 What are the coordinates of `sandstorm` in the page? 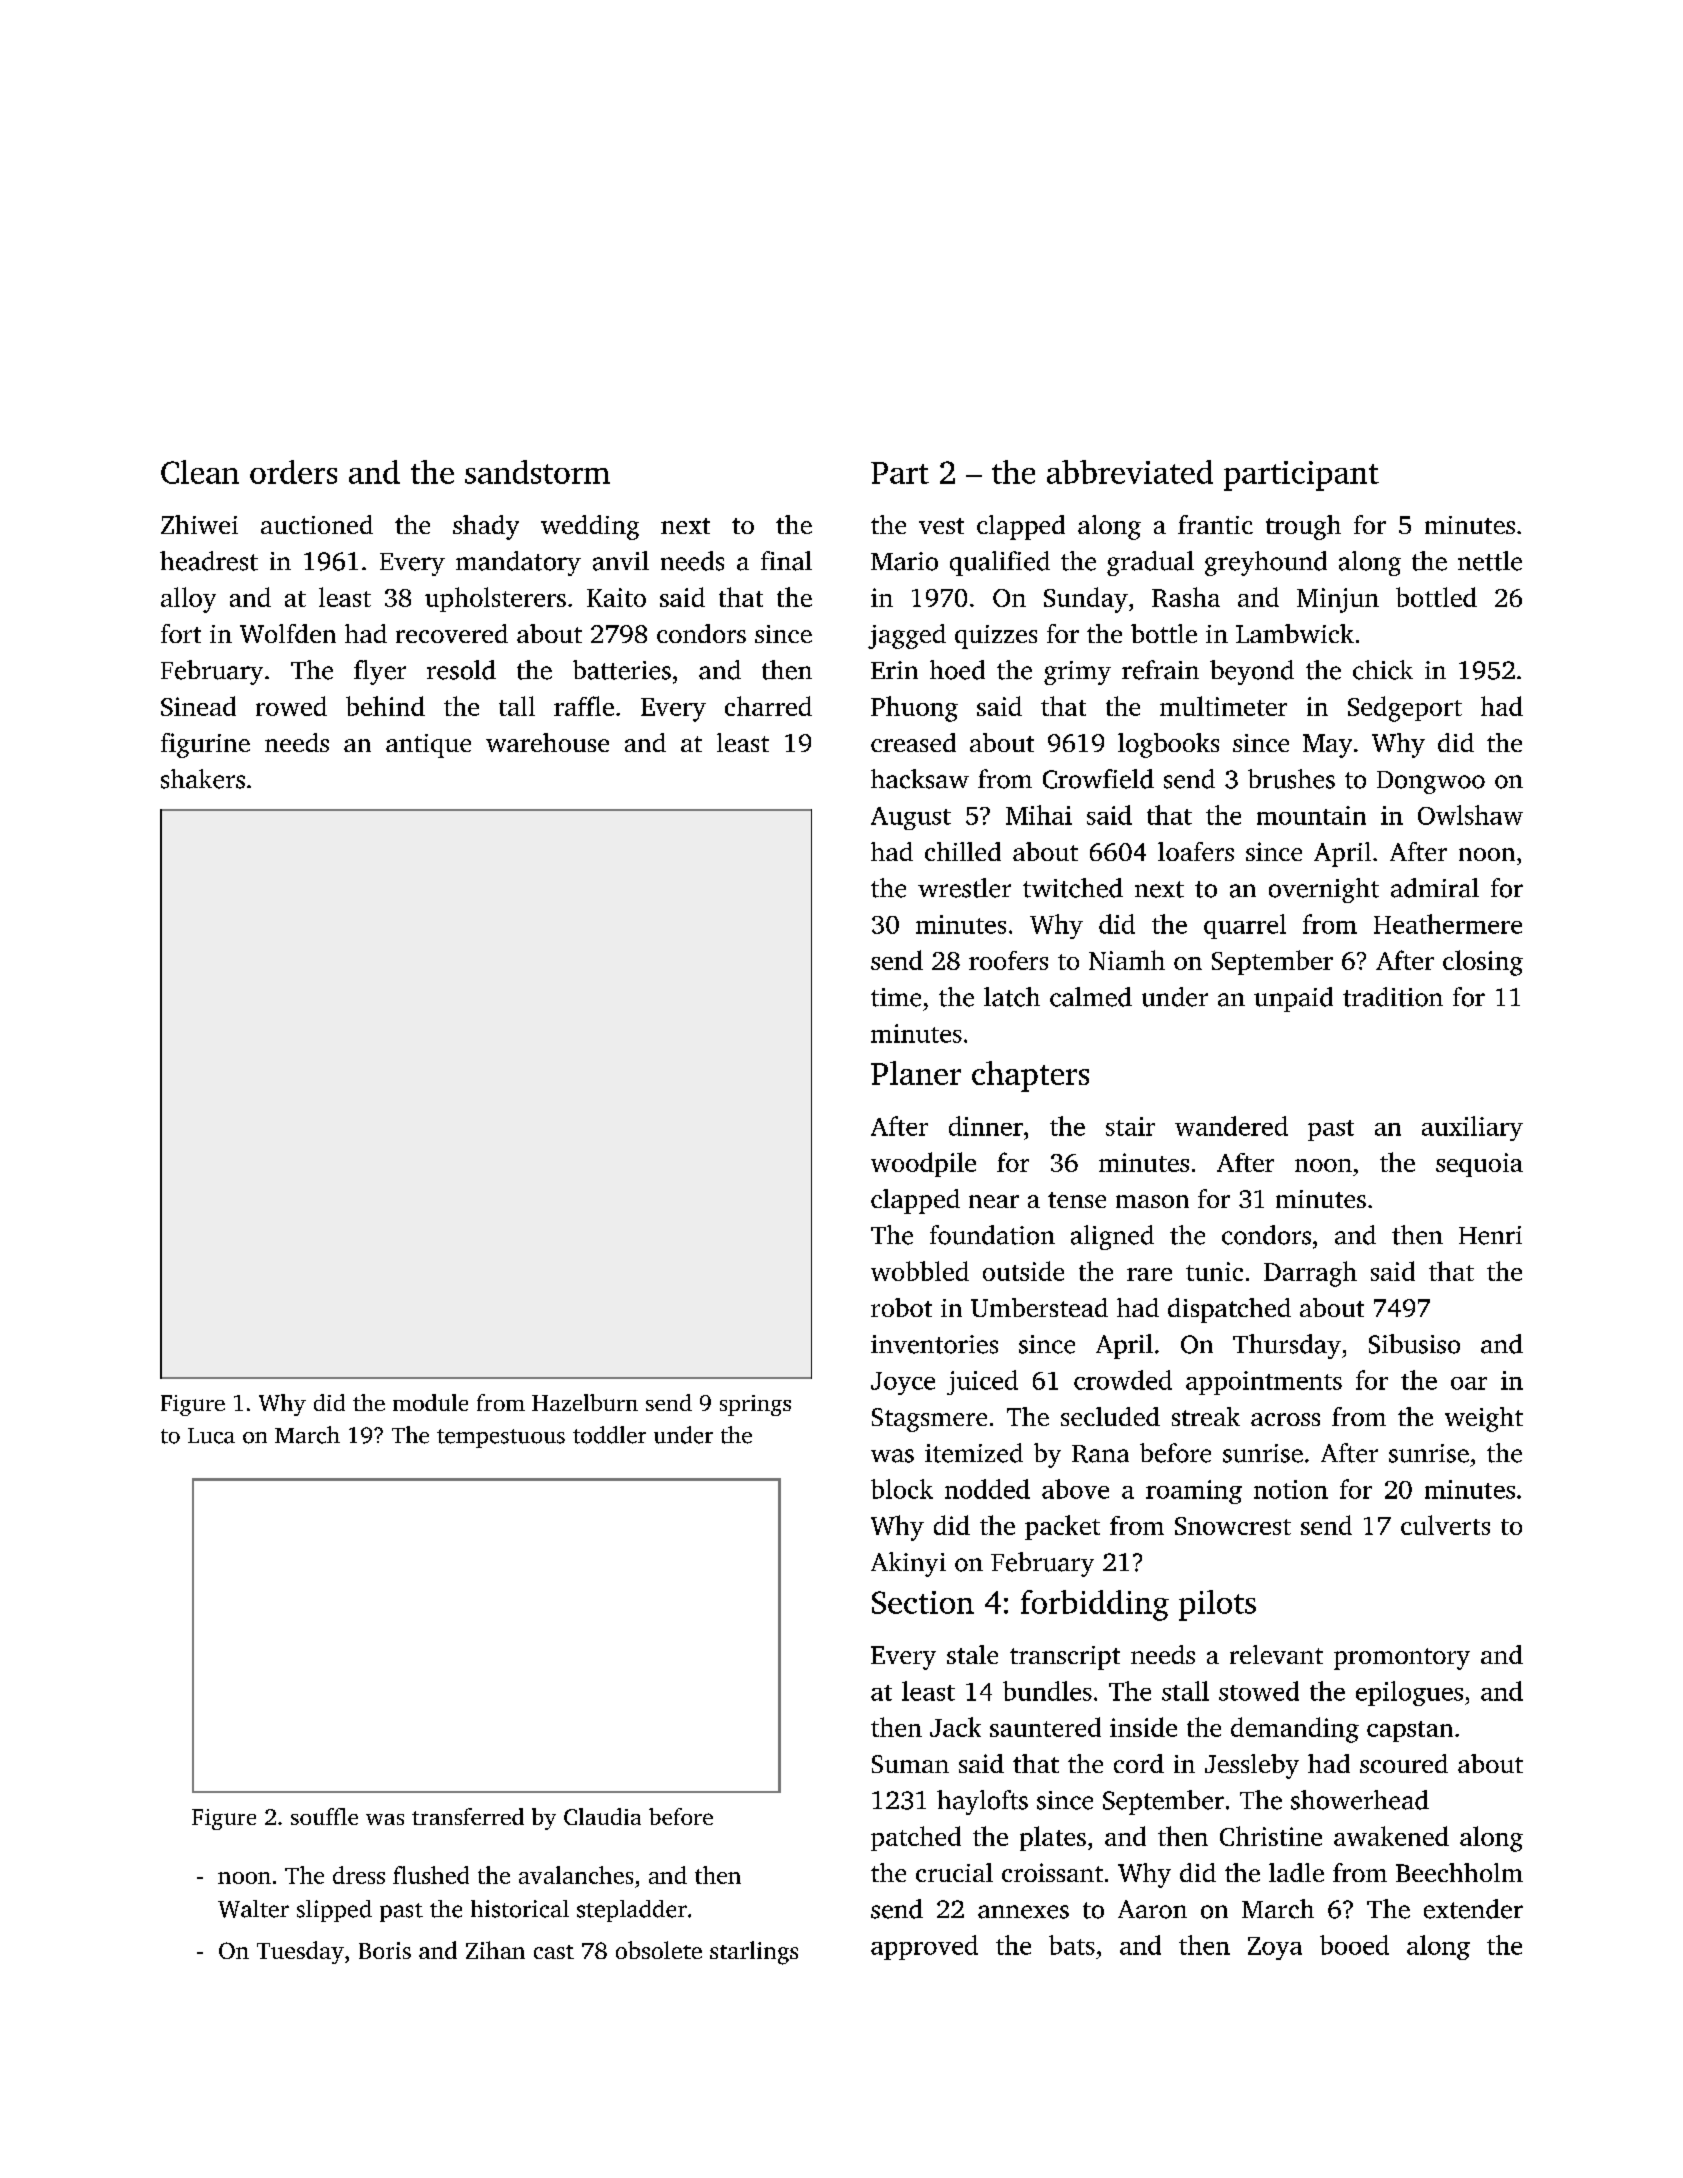 It's located at (537, 472).
